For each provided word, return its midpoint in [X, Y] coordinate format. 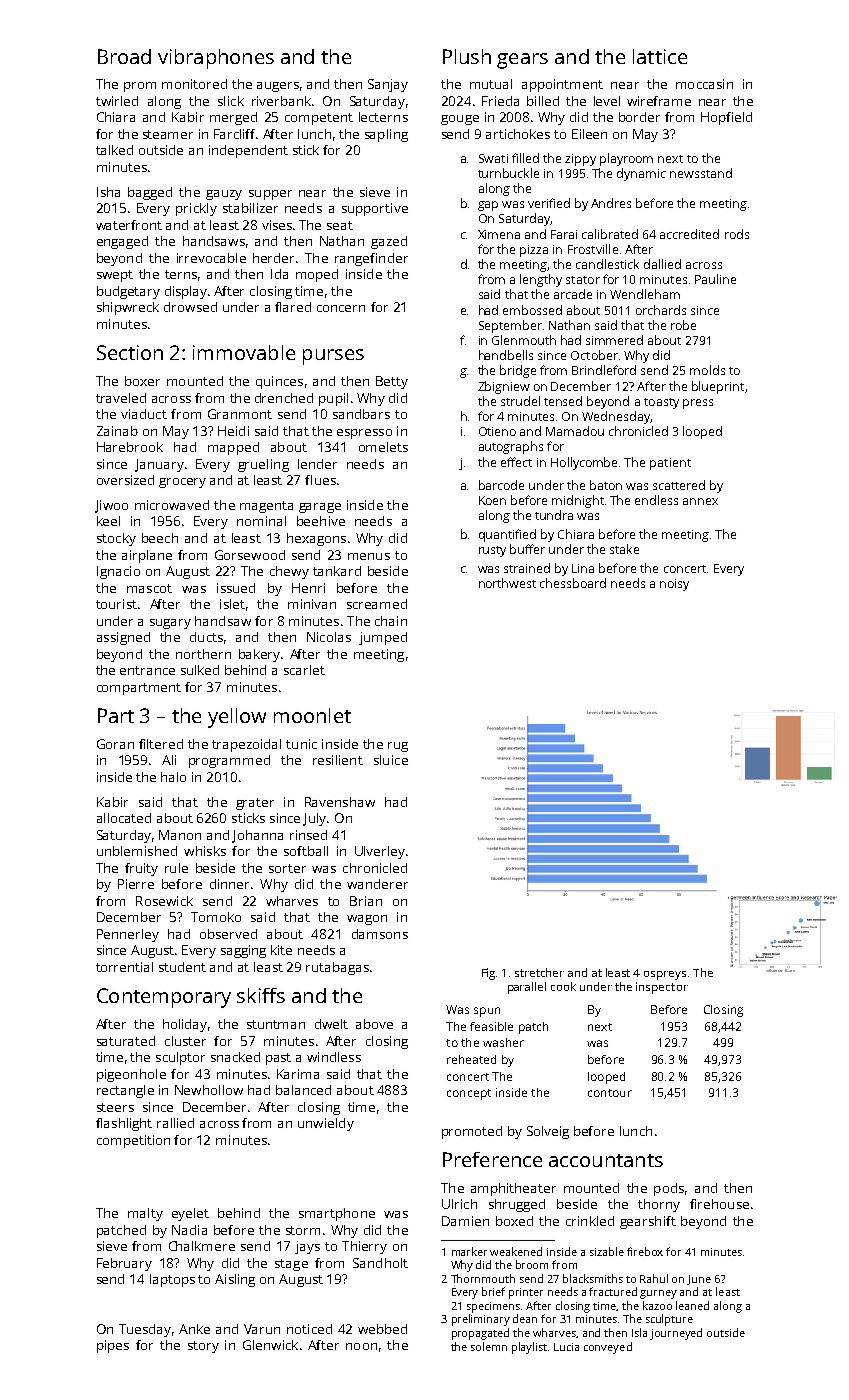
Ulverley [380, 852]
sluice [391, 760]
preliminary [481, 1320]
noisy [674, 585]
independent [248, 151]
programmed [229, 761]
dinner [229, 884]
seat [340, 225]
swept [115, 276]
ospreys [665, 975]
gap [488, 206]
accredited [689, 234]
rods [737, 234]
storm [303, 1230]
